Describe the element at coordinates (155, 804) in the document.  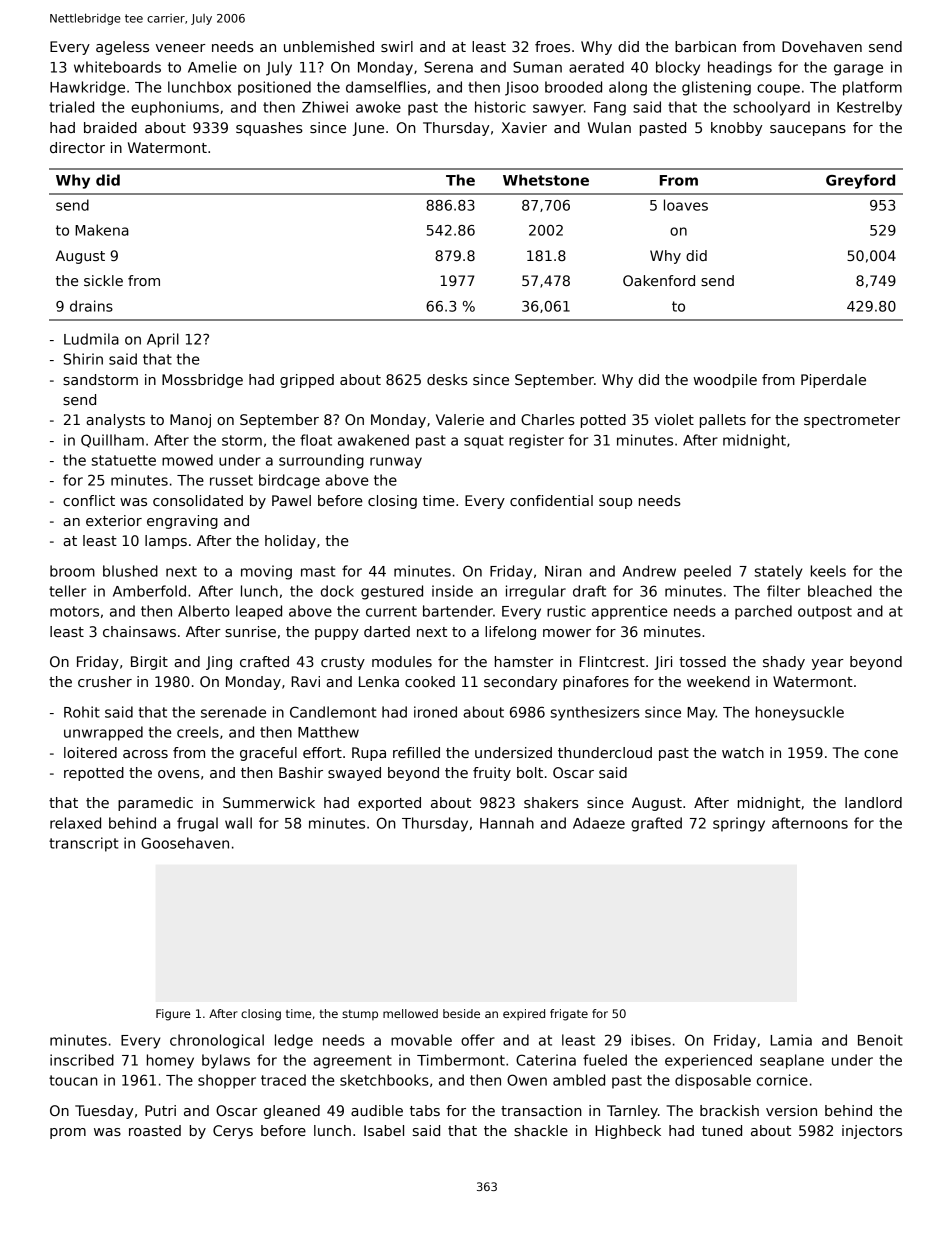
I see `paramedic` at that location.
